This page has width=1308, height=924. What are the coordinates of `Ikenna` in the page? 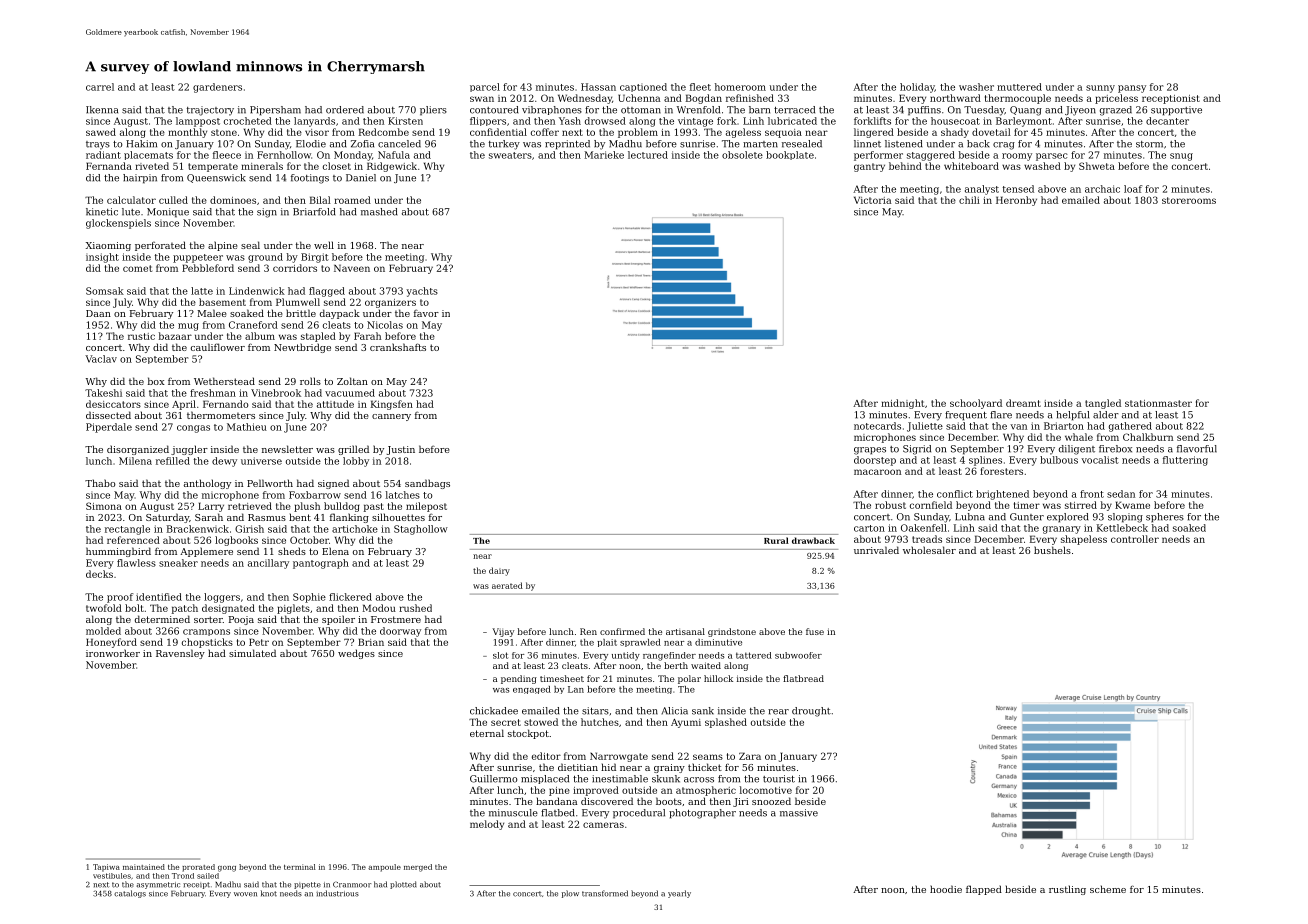 It's located at (102, 110).
